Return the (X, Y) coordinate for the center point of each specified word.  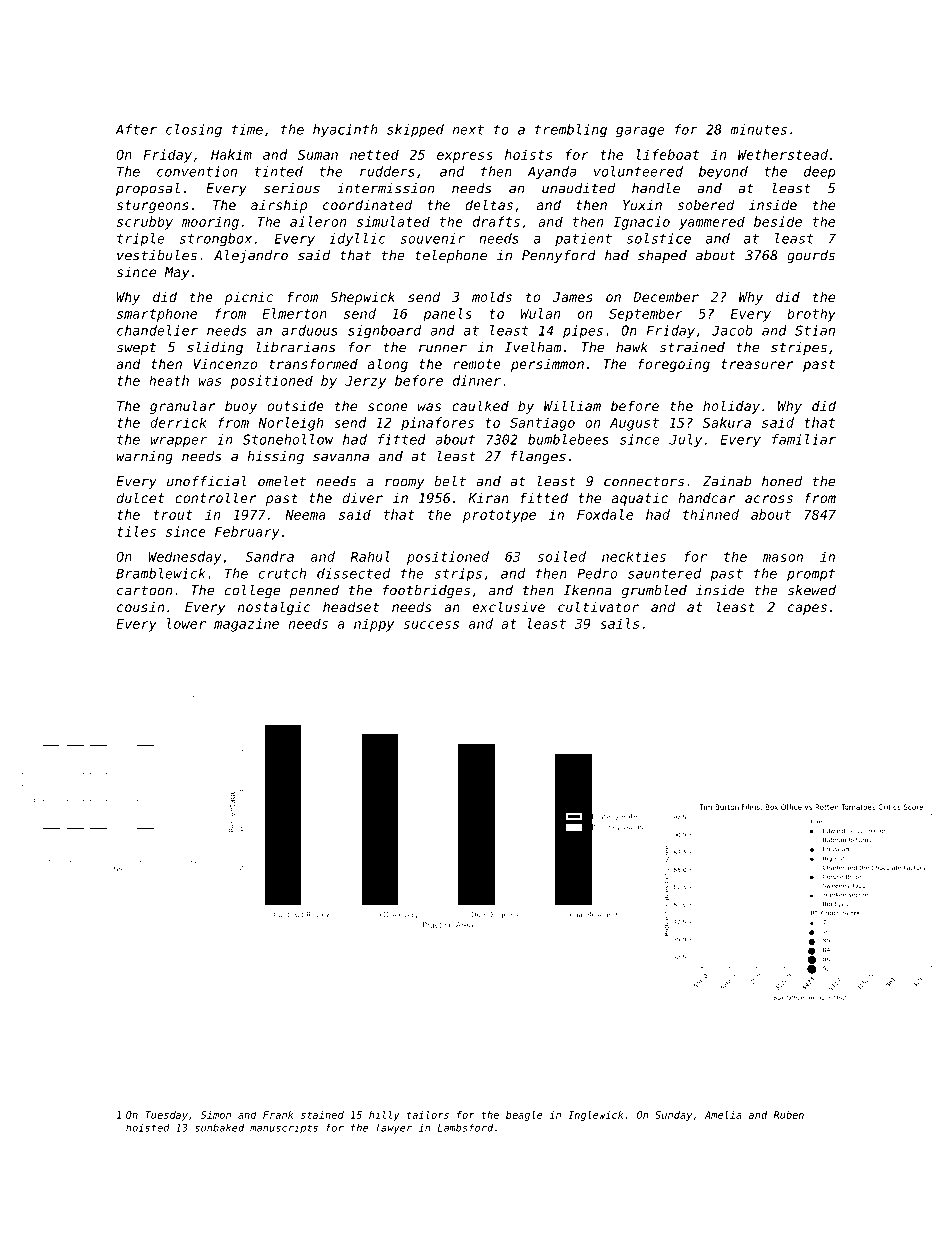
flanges (538, 457)
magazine (246, 625)
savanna (341, 457)
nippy (374, 625)
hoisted (148, 1128)
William (572, 405)
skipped (415, 131)
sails (619, 623)
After (136, 129)
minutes (758, 129)
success (431, 625)
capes (807, 609)
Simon (216, 1115)
